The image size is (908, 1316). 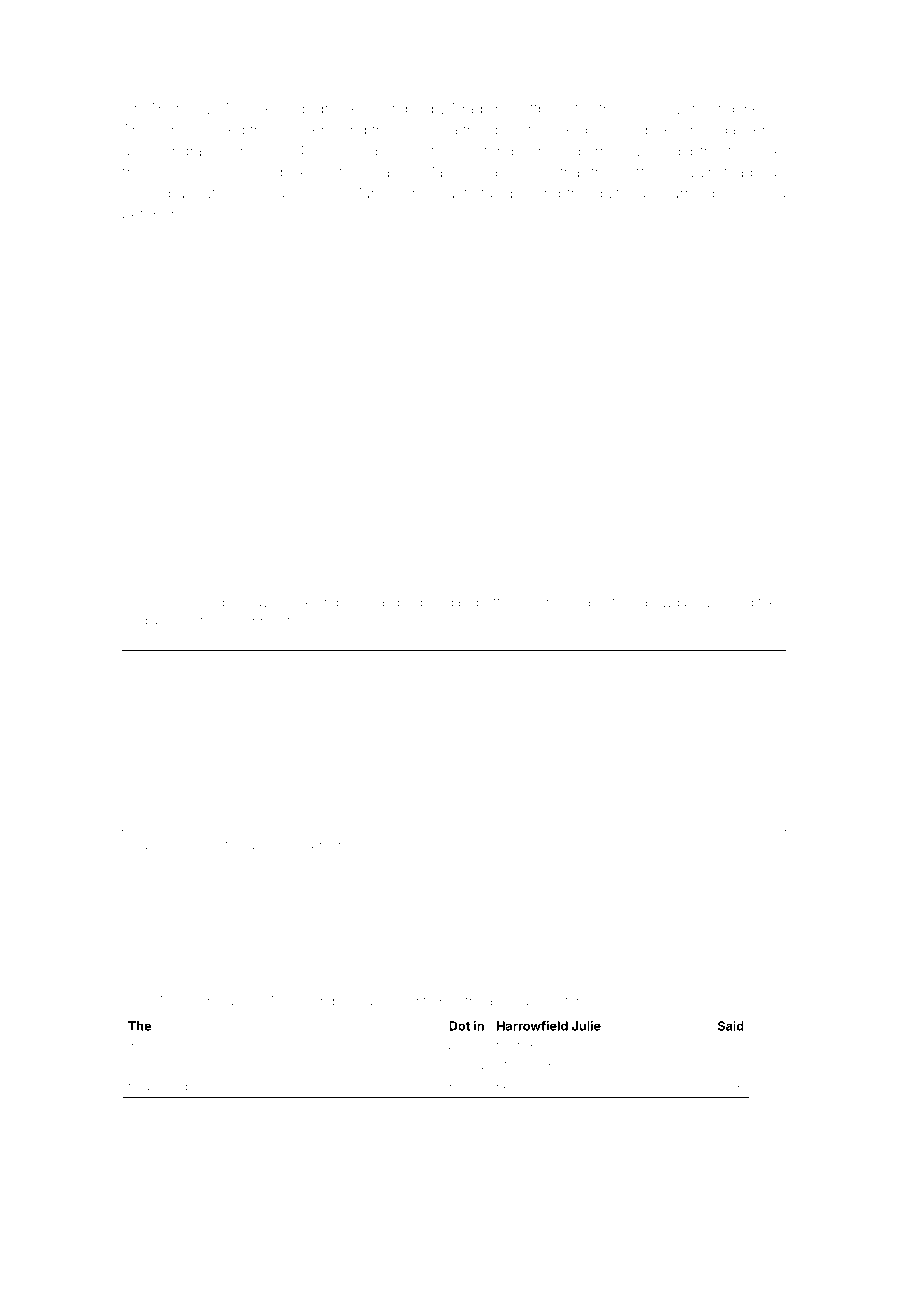 What do you see at coordinates (503, 603) in the image?
I see `platforms` at bounding box center [503, 603].
